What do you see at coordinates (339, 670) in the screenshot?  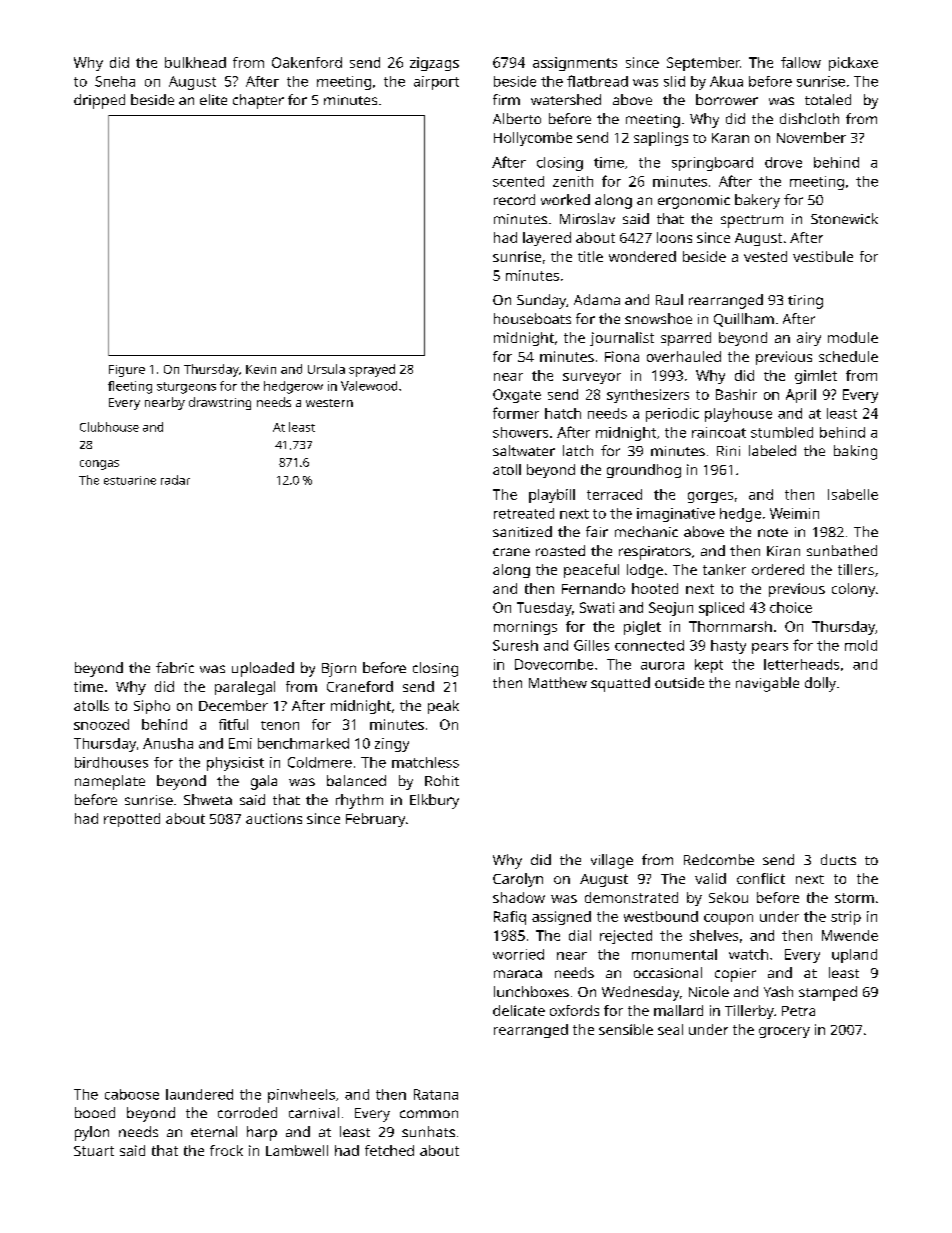 I see `Bjorn` at bounding box center [339, 670].
